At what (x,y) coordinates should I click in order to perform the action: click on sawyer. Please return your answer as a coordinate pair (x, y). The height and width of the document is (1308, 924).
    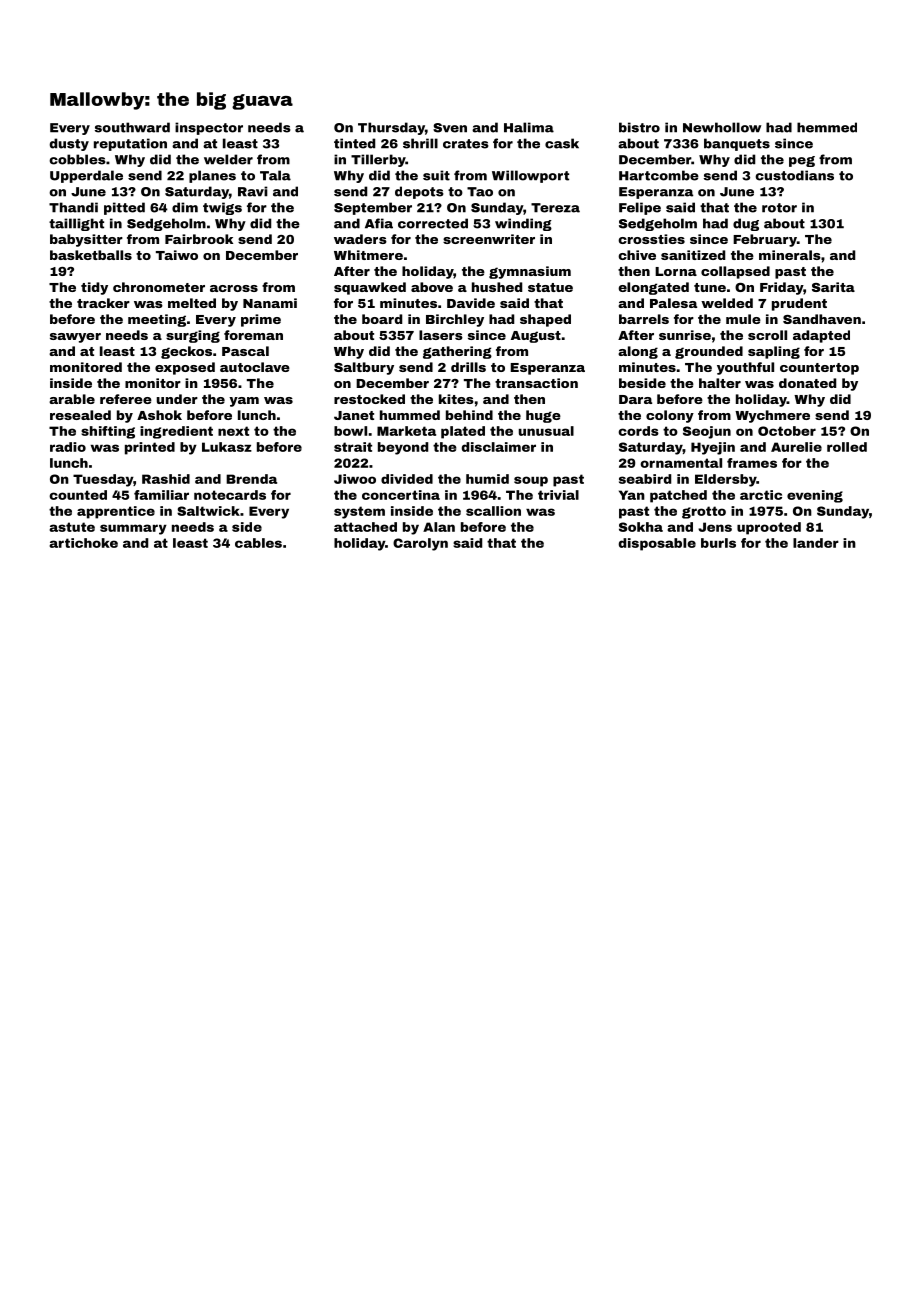
    Looking at the image, I should click on (75, 338).
